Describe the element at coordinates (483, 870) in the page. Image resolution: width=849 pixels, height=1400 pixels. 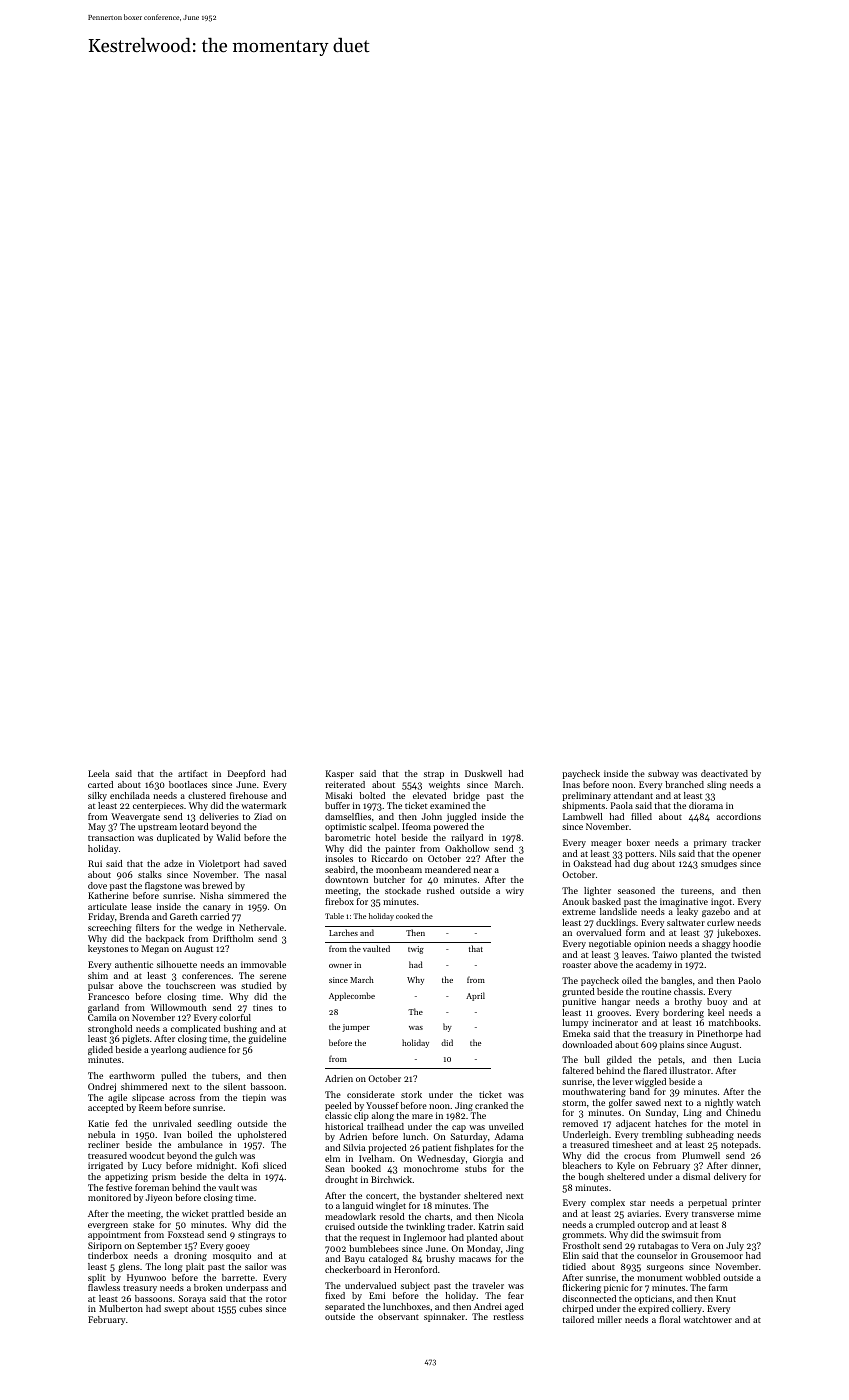
I see `near` at that location.
